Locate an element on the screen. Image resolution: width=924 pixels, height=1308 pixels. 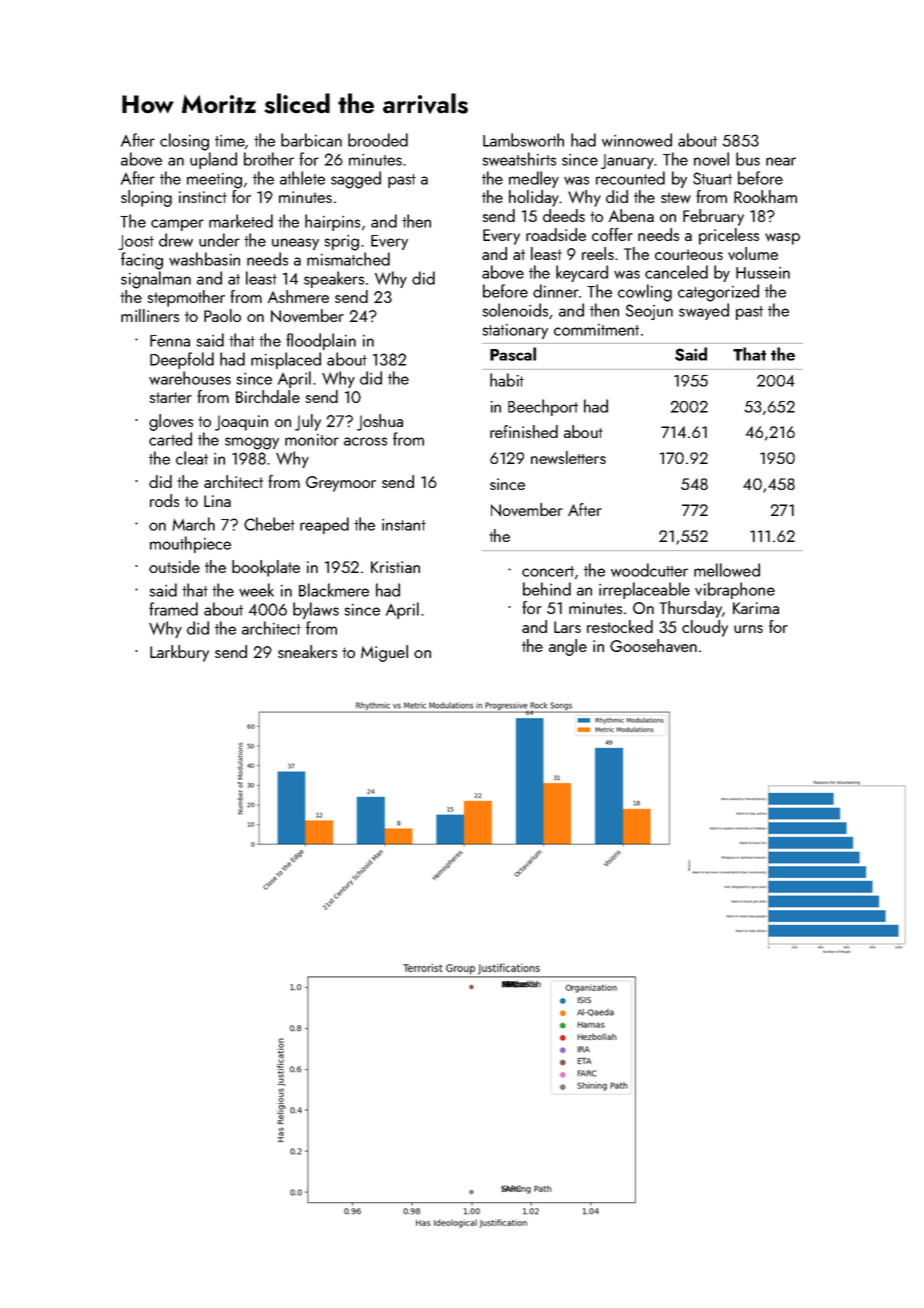
bus is located at coordinates (748, 159).
